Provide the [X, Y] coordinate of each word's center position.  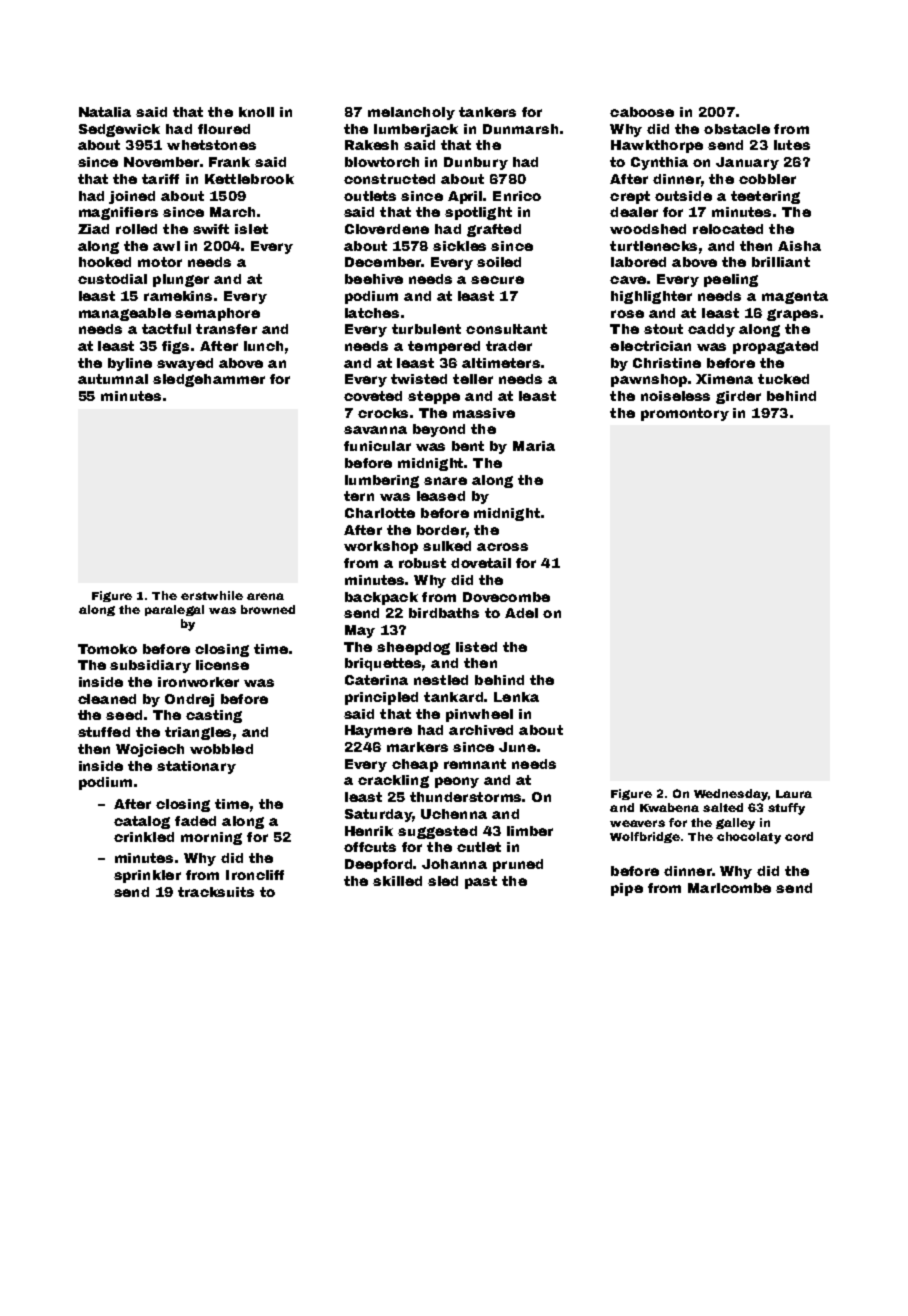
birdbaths [444, 613]
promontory [685, 414]
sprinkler [147, 876]
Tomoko [107, 649]
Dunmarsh [520, 129]
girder [738, 397]
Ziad [93, 229]
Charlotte [380, 513]
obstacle [737, 129]
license [222, 665]
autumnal [113, 379]
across [502, 547]
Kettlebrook [249, 179]
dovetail [481, 563]
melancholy [411, 113]
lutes [792, 145]
